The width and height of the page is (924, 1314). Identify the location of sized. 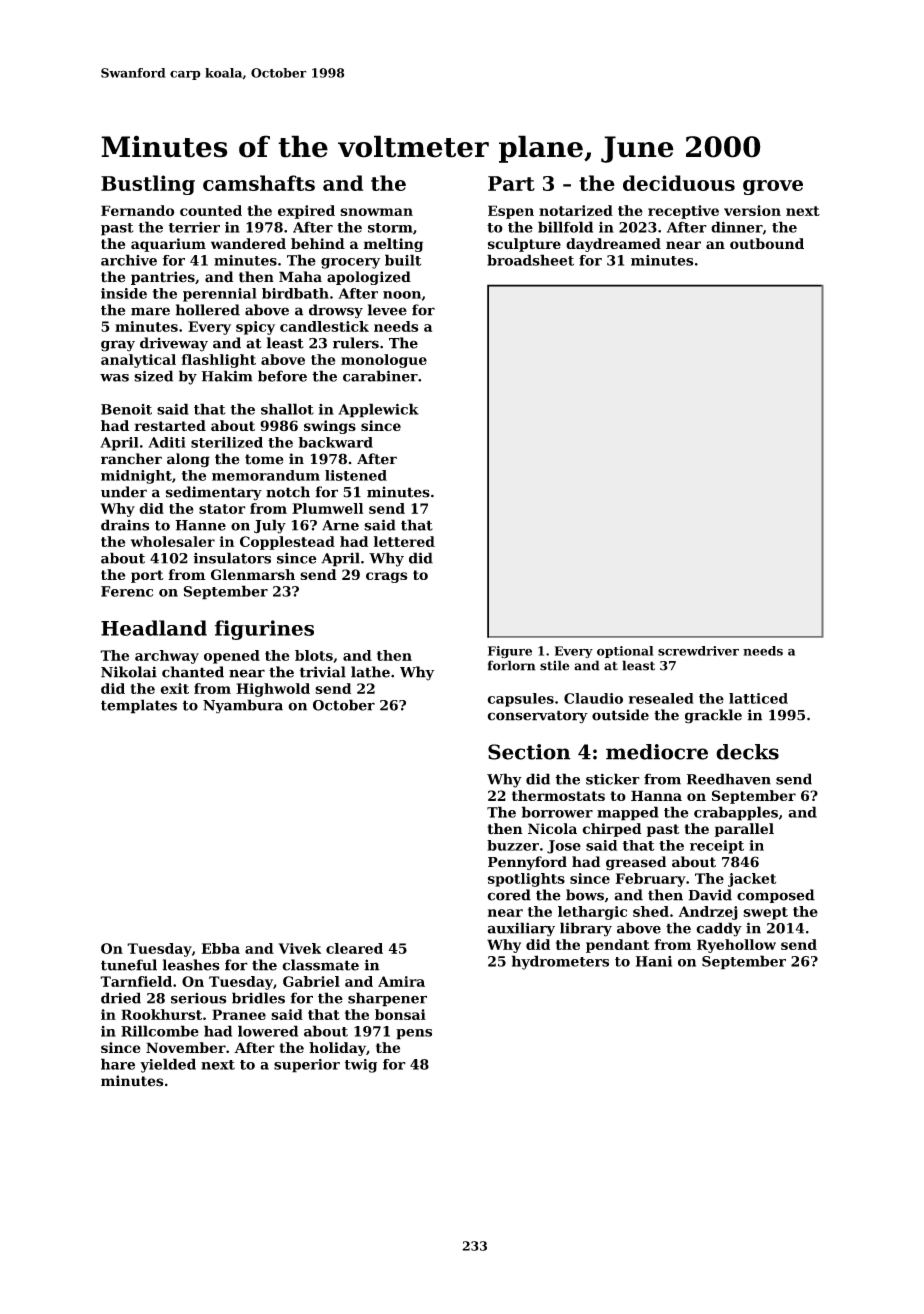
(153, 376).
